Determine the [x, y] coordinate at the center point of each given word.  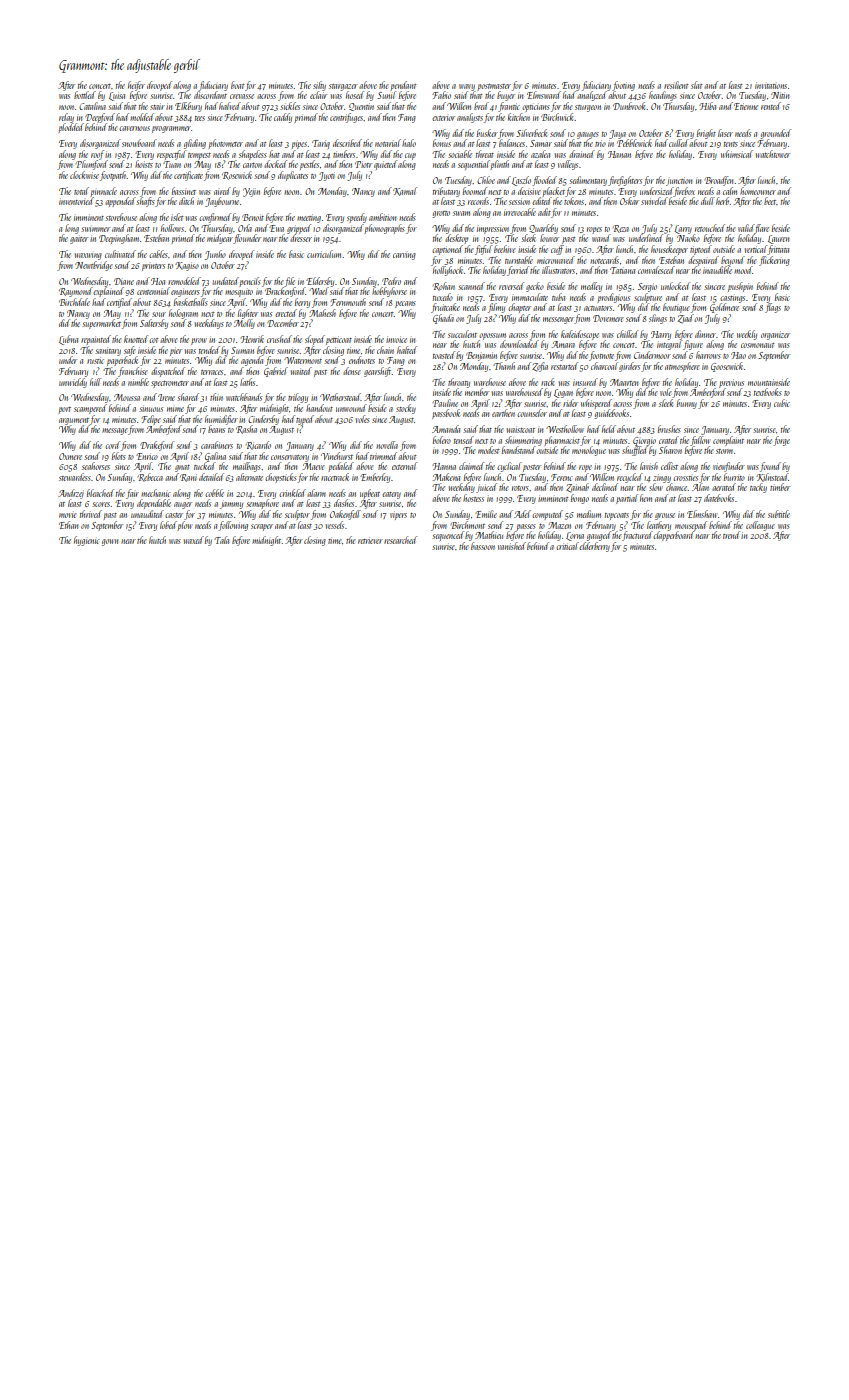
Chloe [486, 180]
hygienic [87, 541]
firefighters [625, 181]
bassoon [483, 546]
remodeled [184, 281]
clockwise [84, 175]
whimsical [737, 154]
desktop [456, 239]
